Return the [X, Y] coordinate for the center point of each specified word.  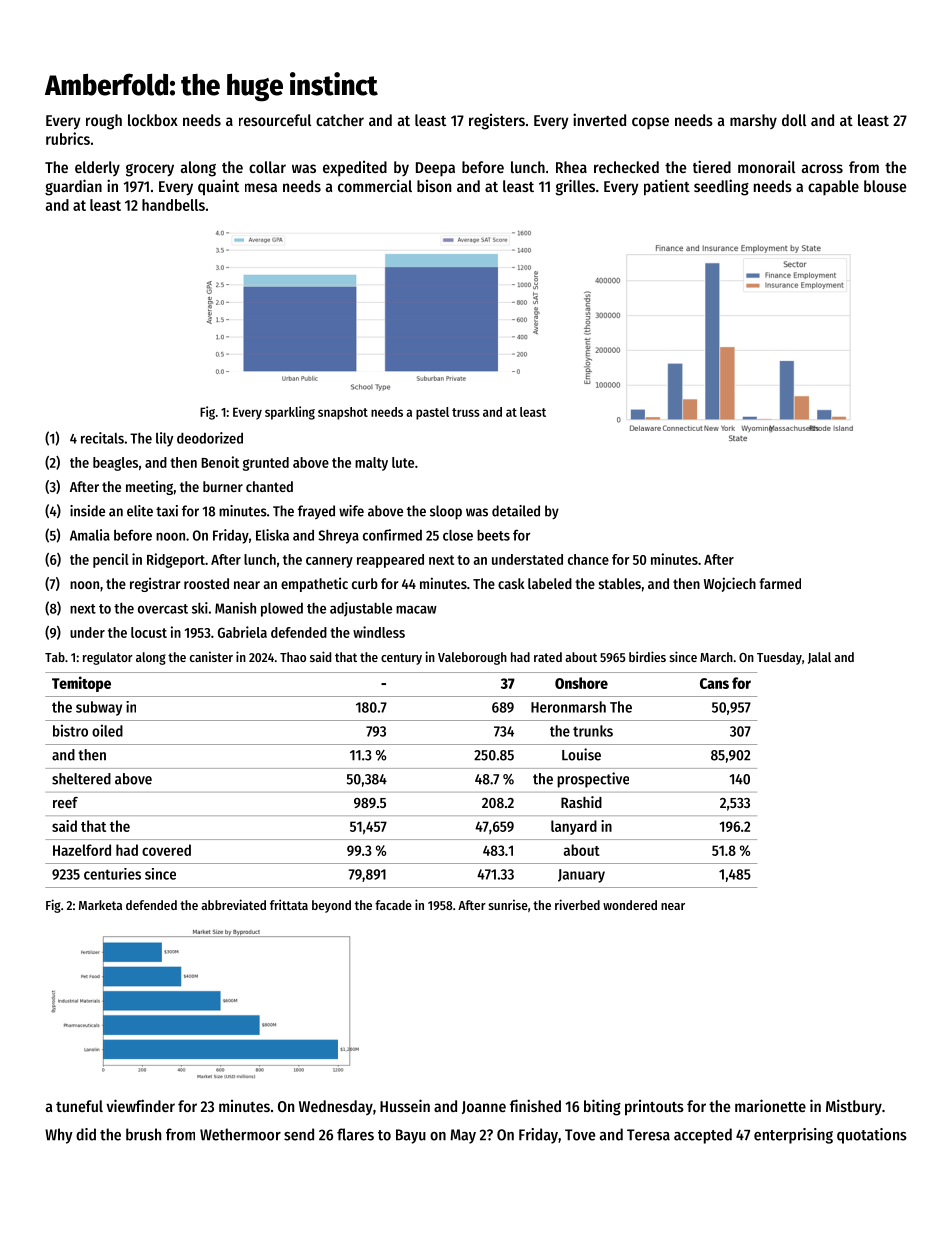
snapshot [343, 413]
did [86, 1134]
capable [833, 188]
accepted [703, 1136]
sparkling [290, 413]
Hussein [405, 1105]
